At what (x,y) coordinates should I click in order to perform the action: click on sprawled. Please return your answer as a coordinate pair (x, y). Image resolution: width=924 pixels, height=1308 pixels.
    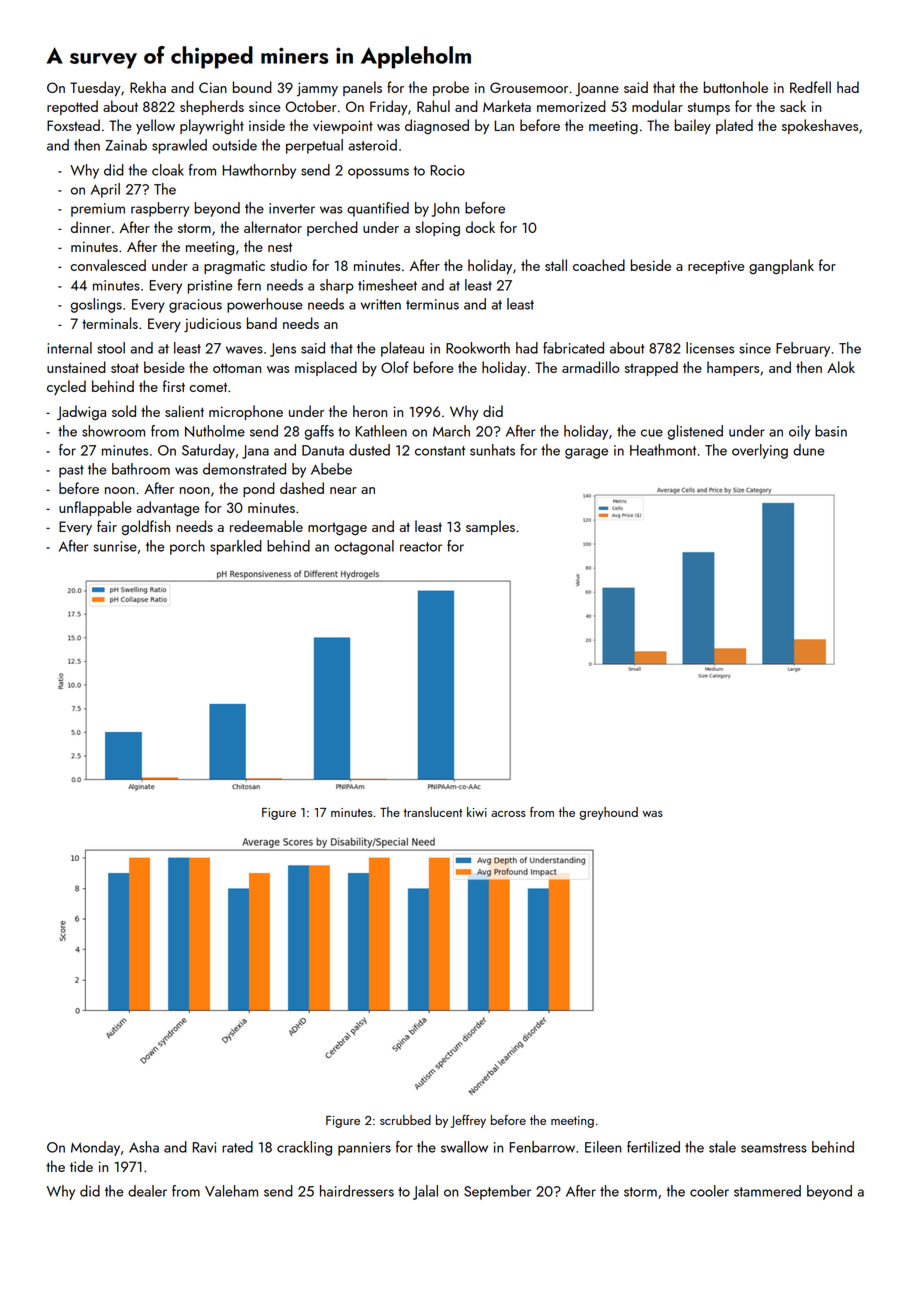
    Looking at the image, I should click on (179, 146).
